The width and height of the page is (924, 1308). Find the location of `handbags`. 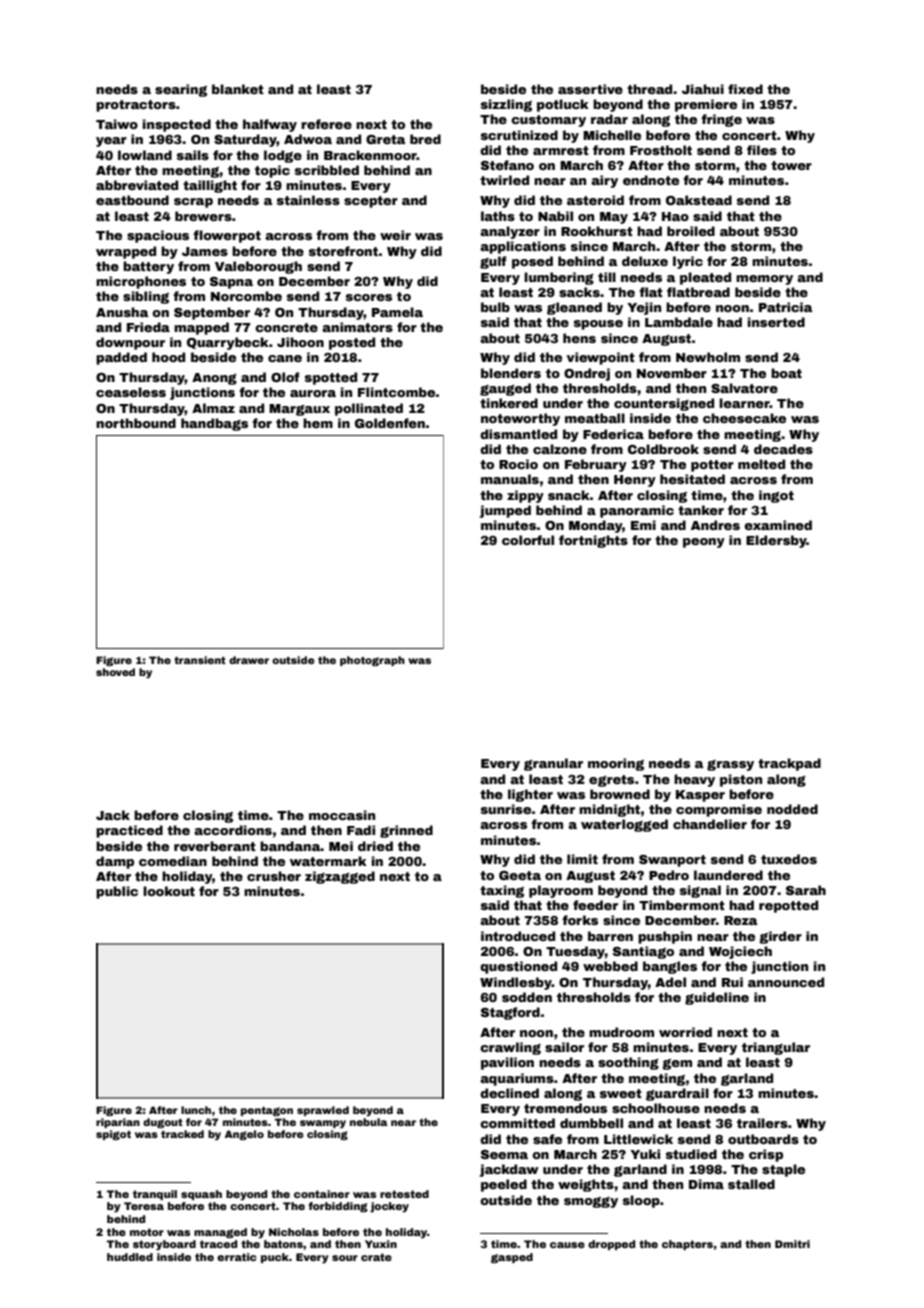

handbags is located at coordinates (214, 424).
